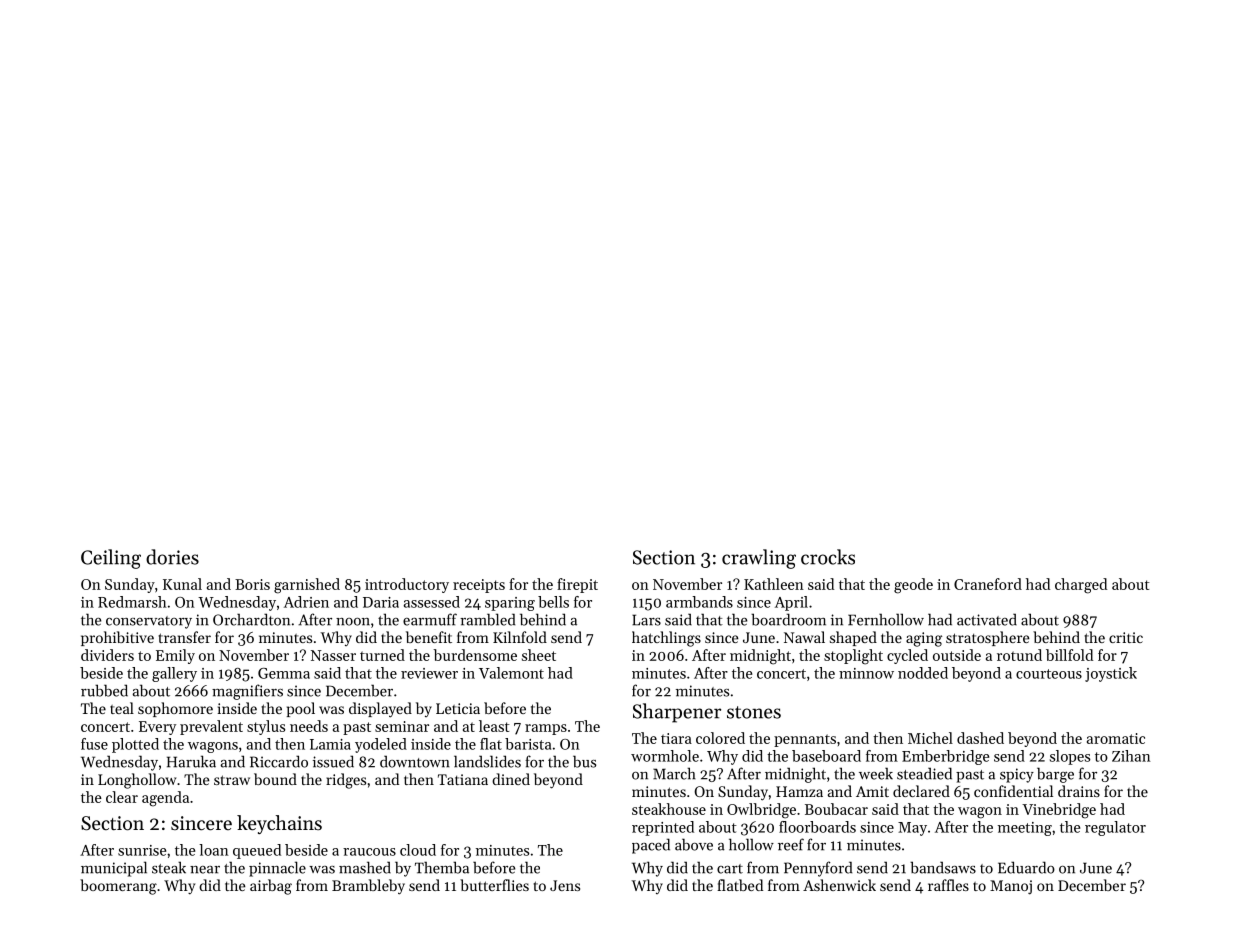 Image resolution: width=1233 pixels, height=952 pixels. Describe the element at coordinates (1011, 887) in the image. I see `Manoj` at that location.
